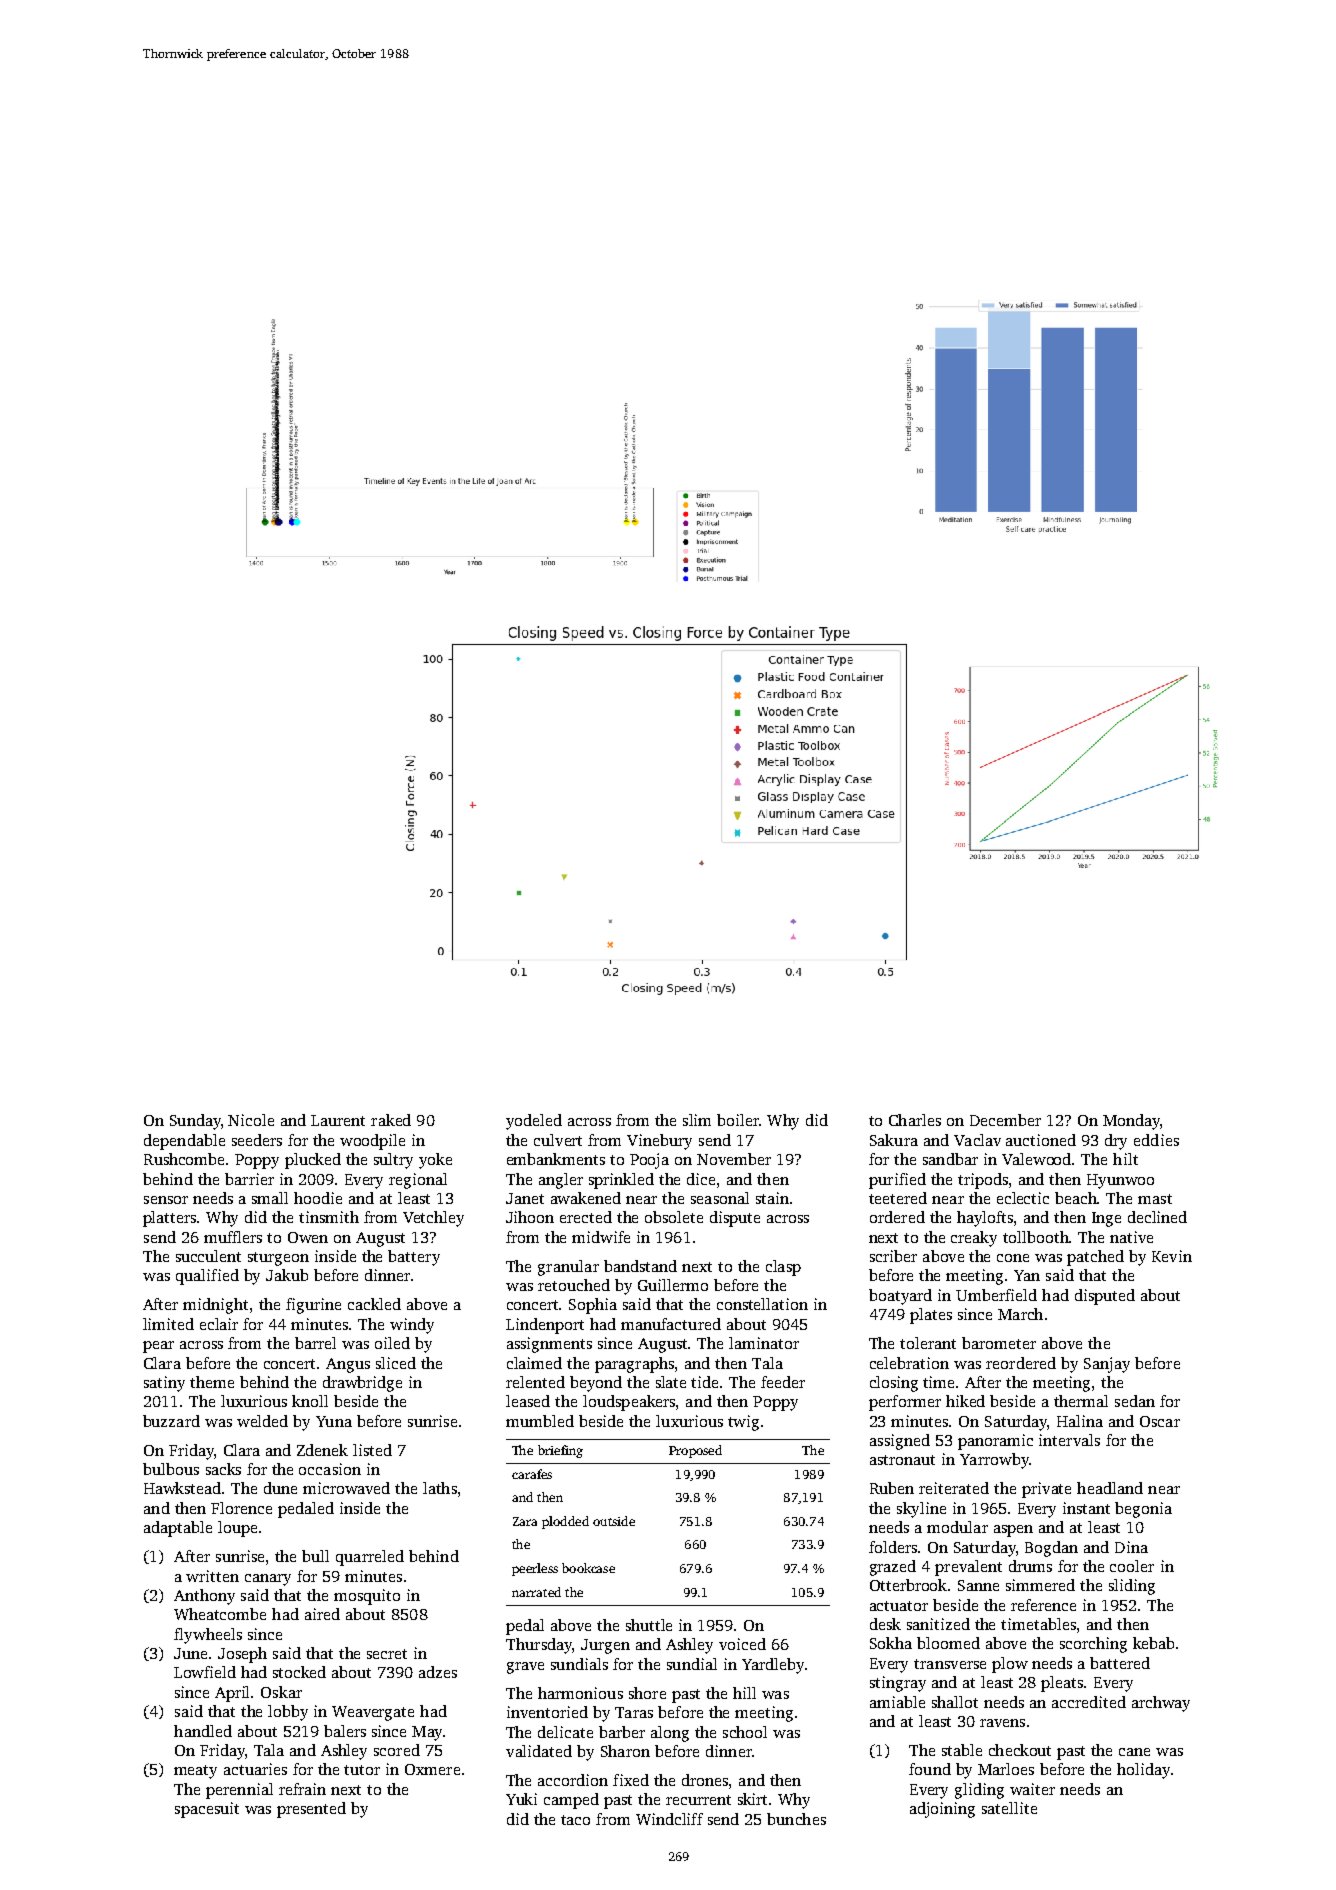  Describe the element at coordinates (391, 1120) in the image. I see `raked` at that location.
